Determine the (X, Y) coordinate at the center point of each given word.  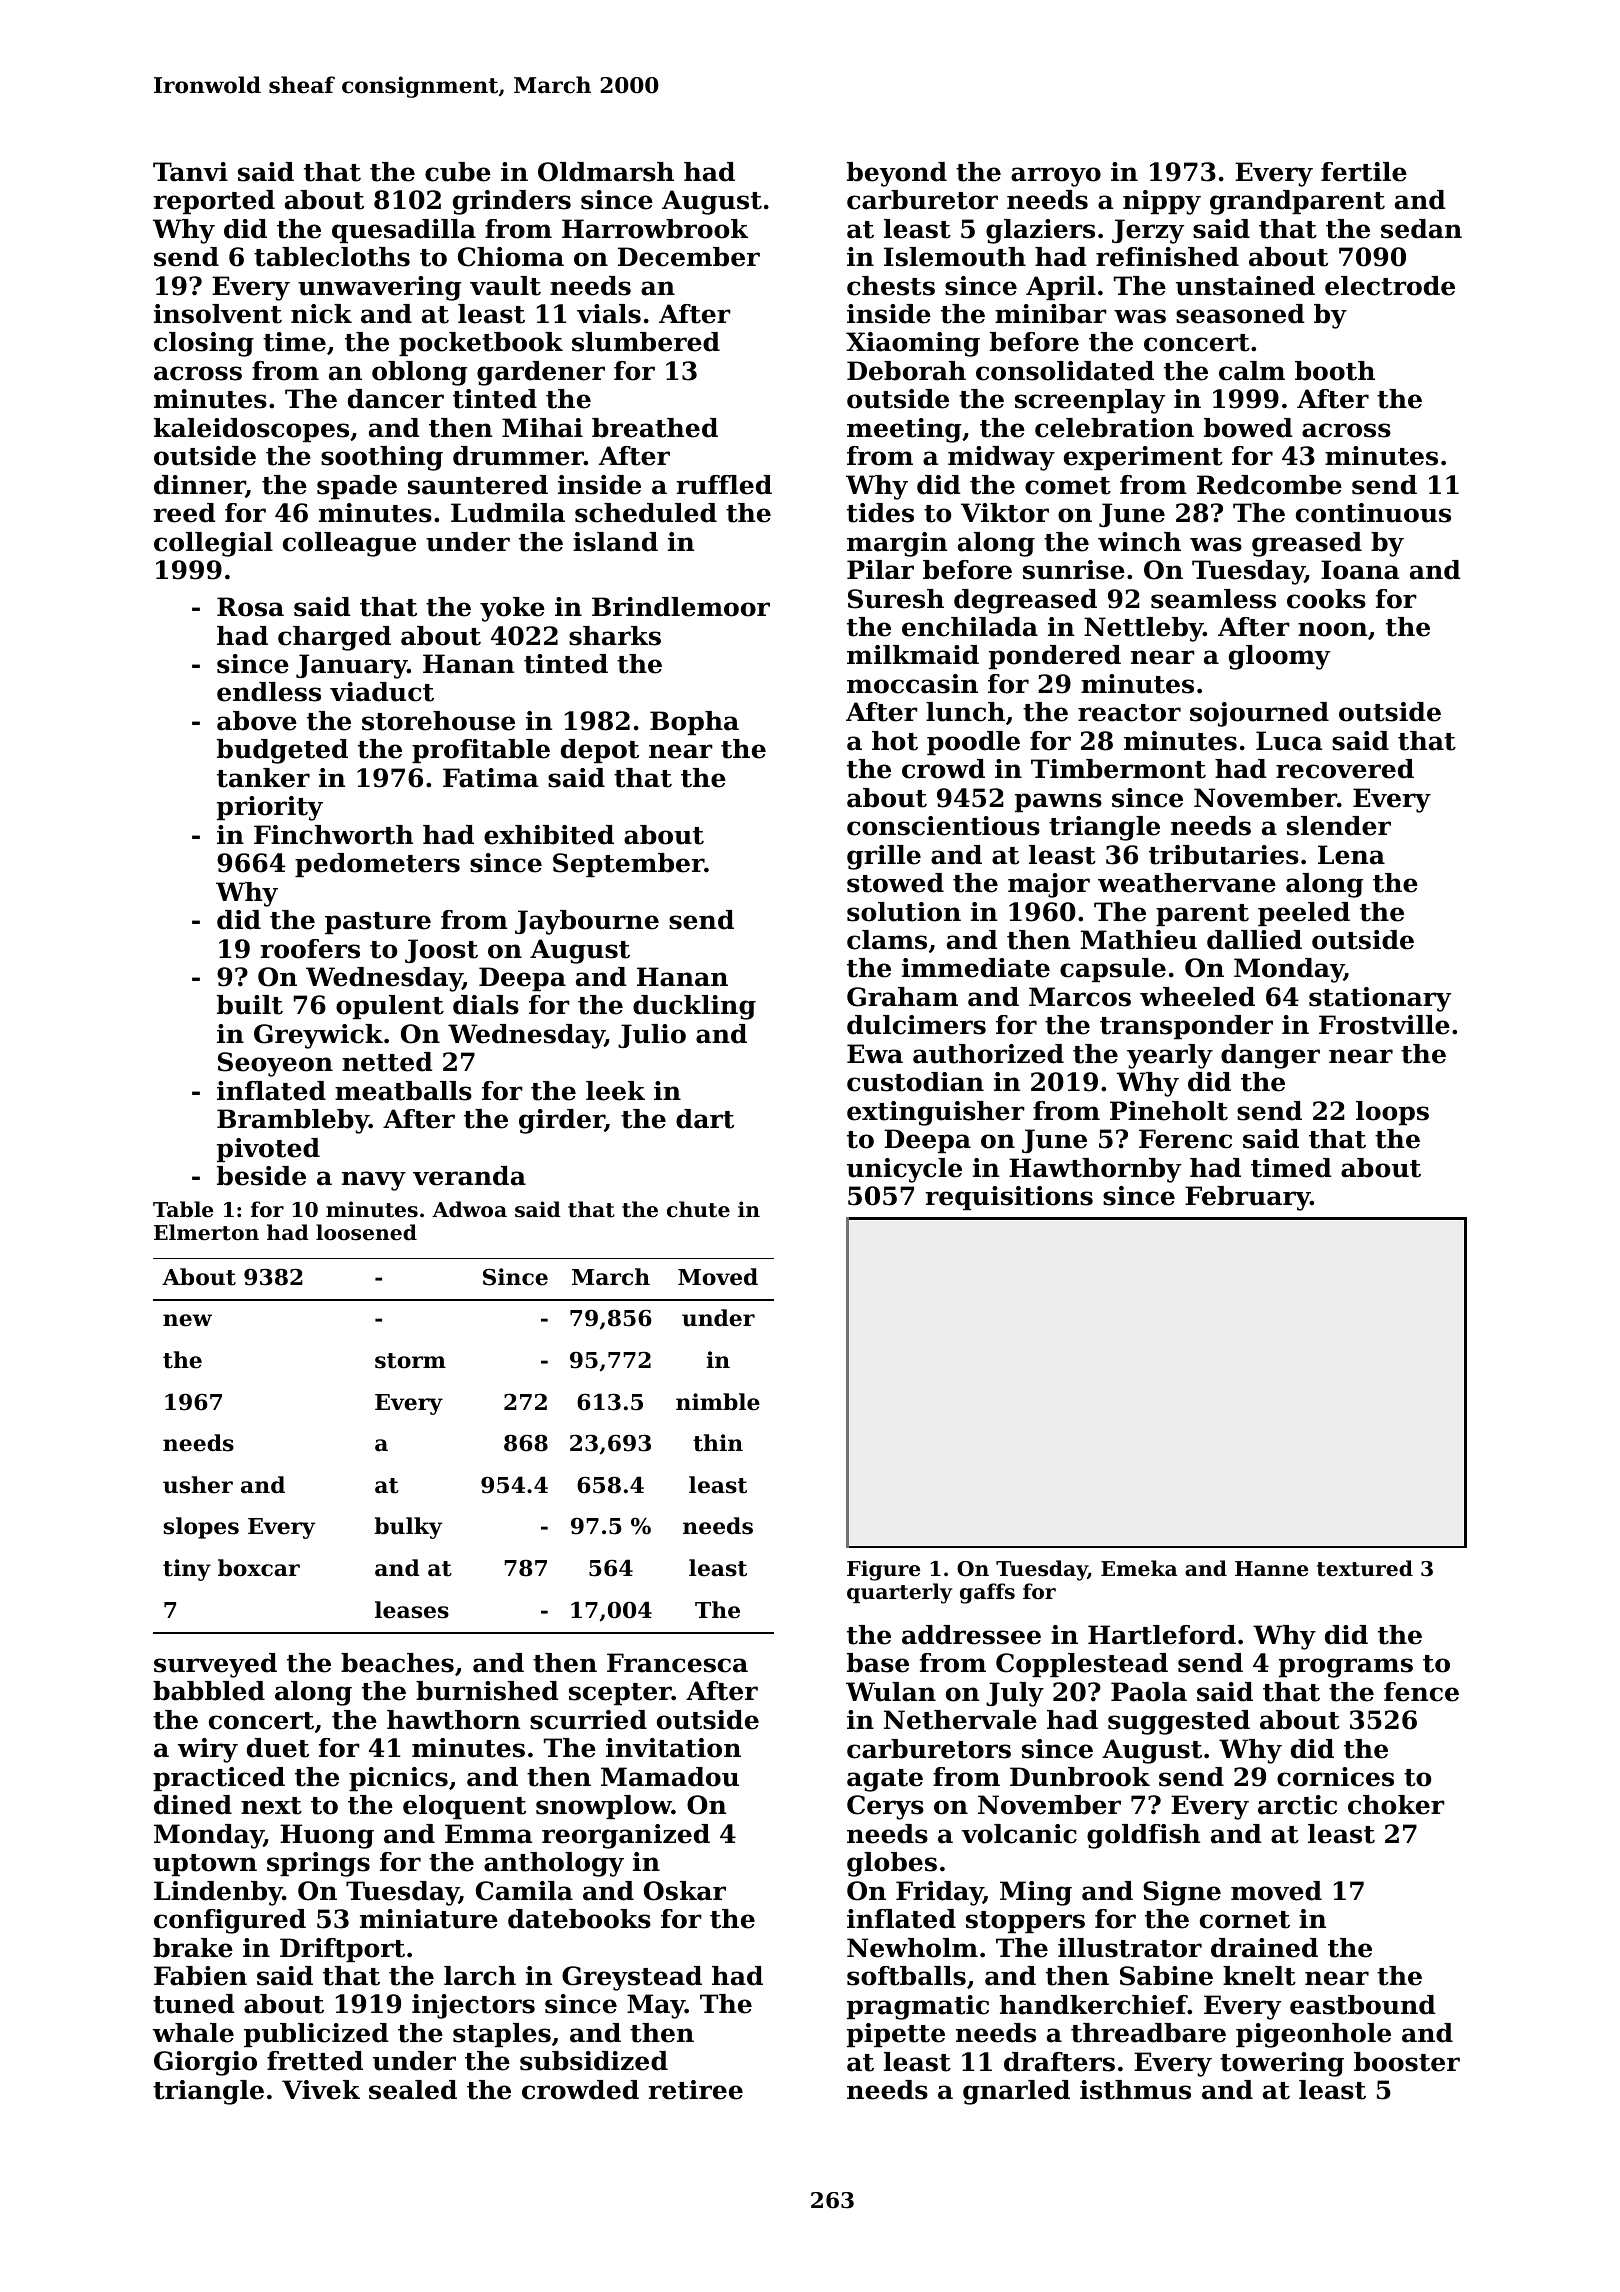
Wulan (891, 1692)
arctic (1297, 1805)
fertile (1364, 172)
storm (410, 1361)
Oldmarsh (606, 172)
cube (458, 172)
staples (502, 2035)
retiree (695, 2090)
